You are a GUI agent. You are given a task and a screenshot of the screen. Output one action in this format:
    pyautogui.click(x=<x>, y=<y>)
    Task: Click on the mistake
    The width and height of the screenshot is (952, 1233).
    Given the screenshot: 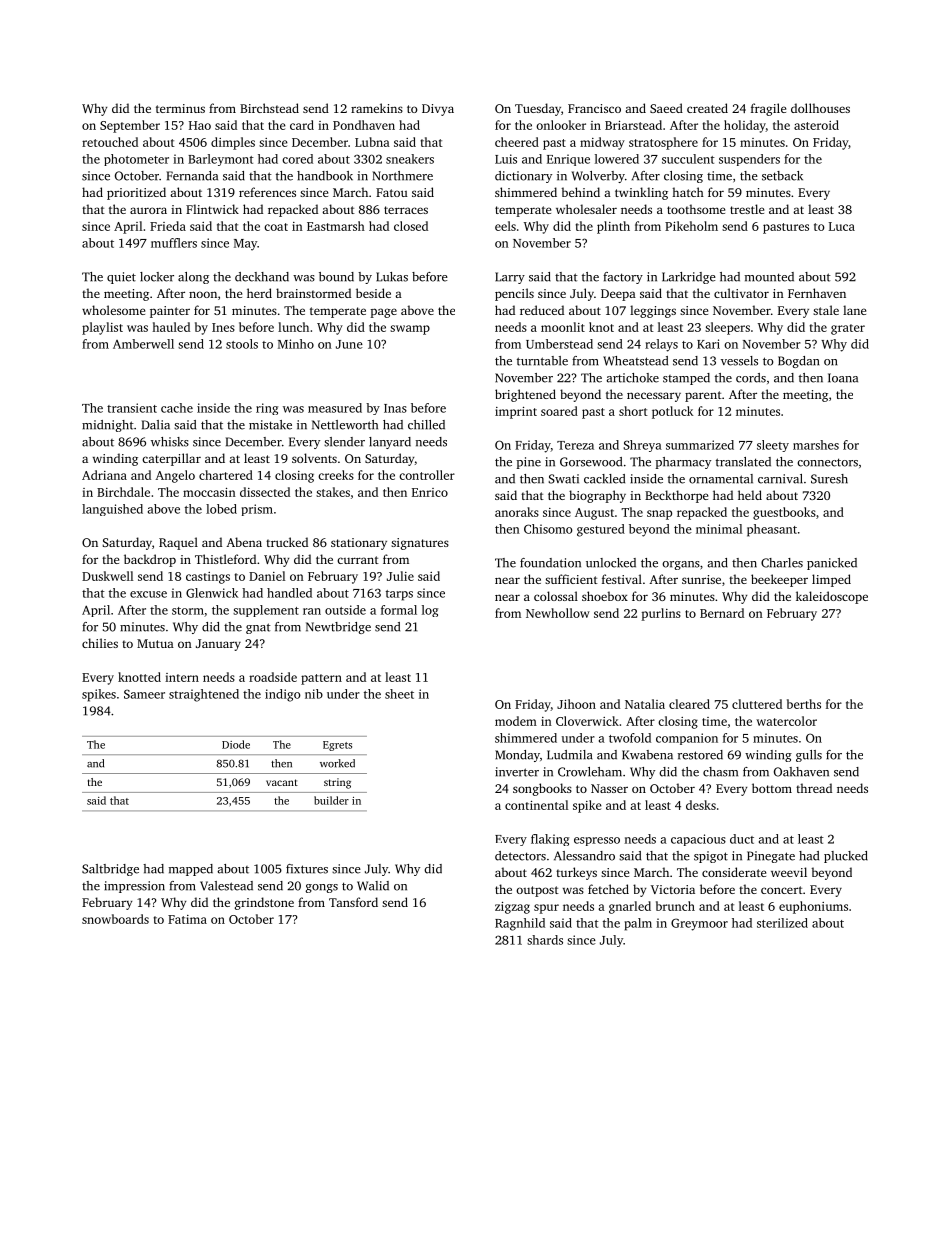 What is the action you would take?
    pyautogui.click(x=270, y=425)
